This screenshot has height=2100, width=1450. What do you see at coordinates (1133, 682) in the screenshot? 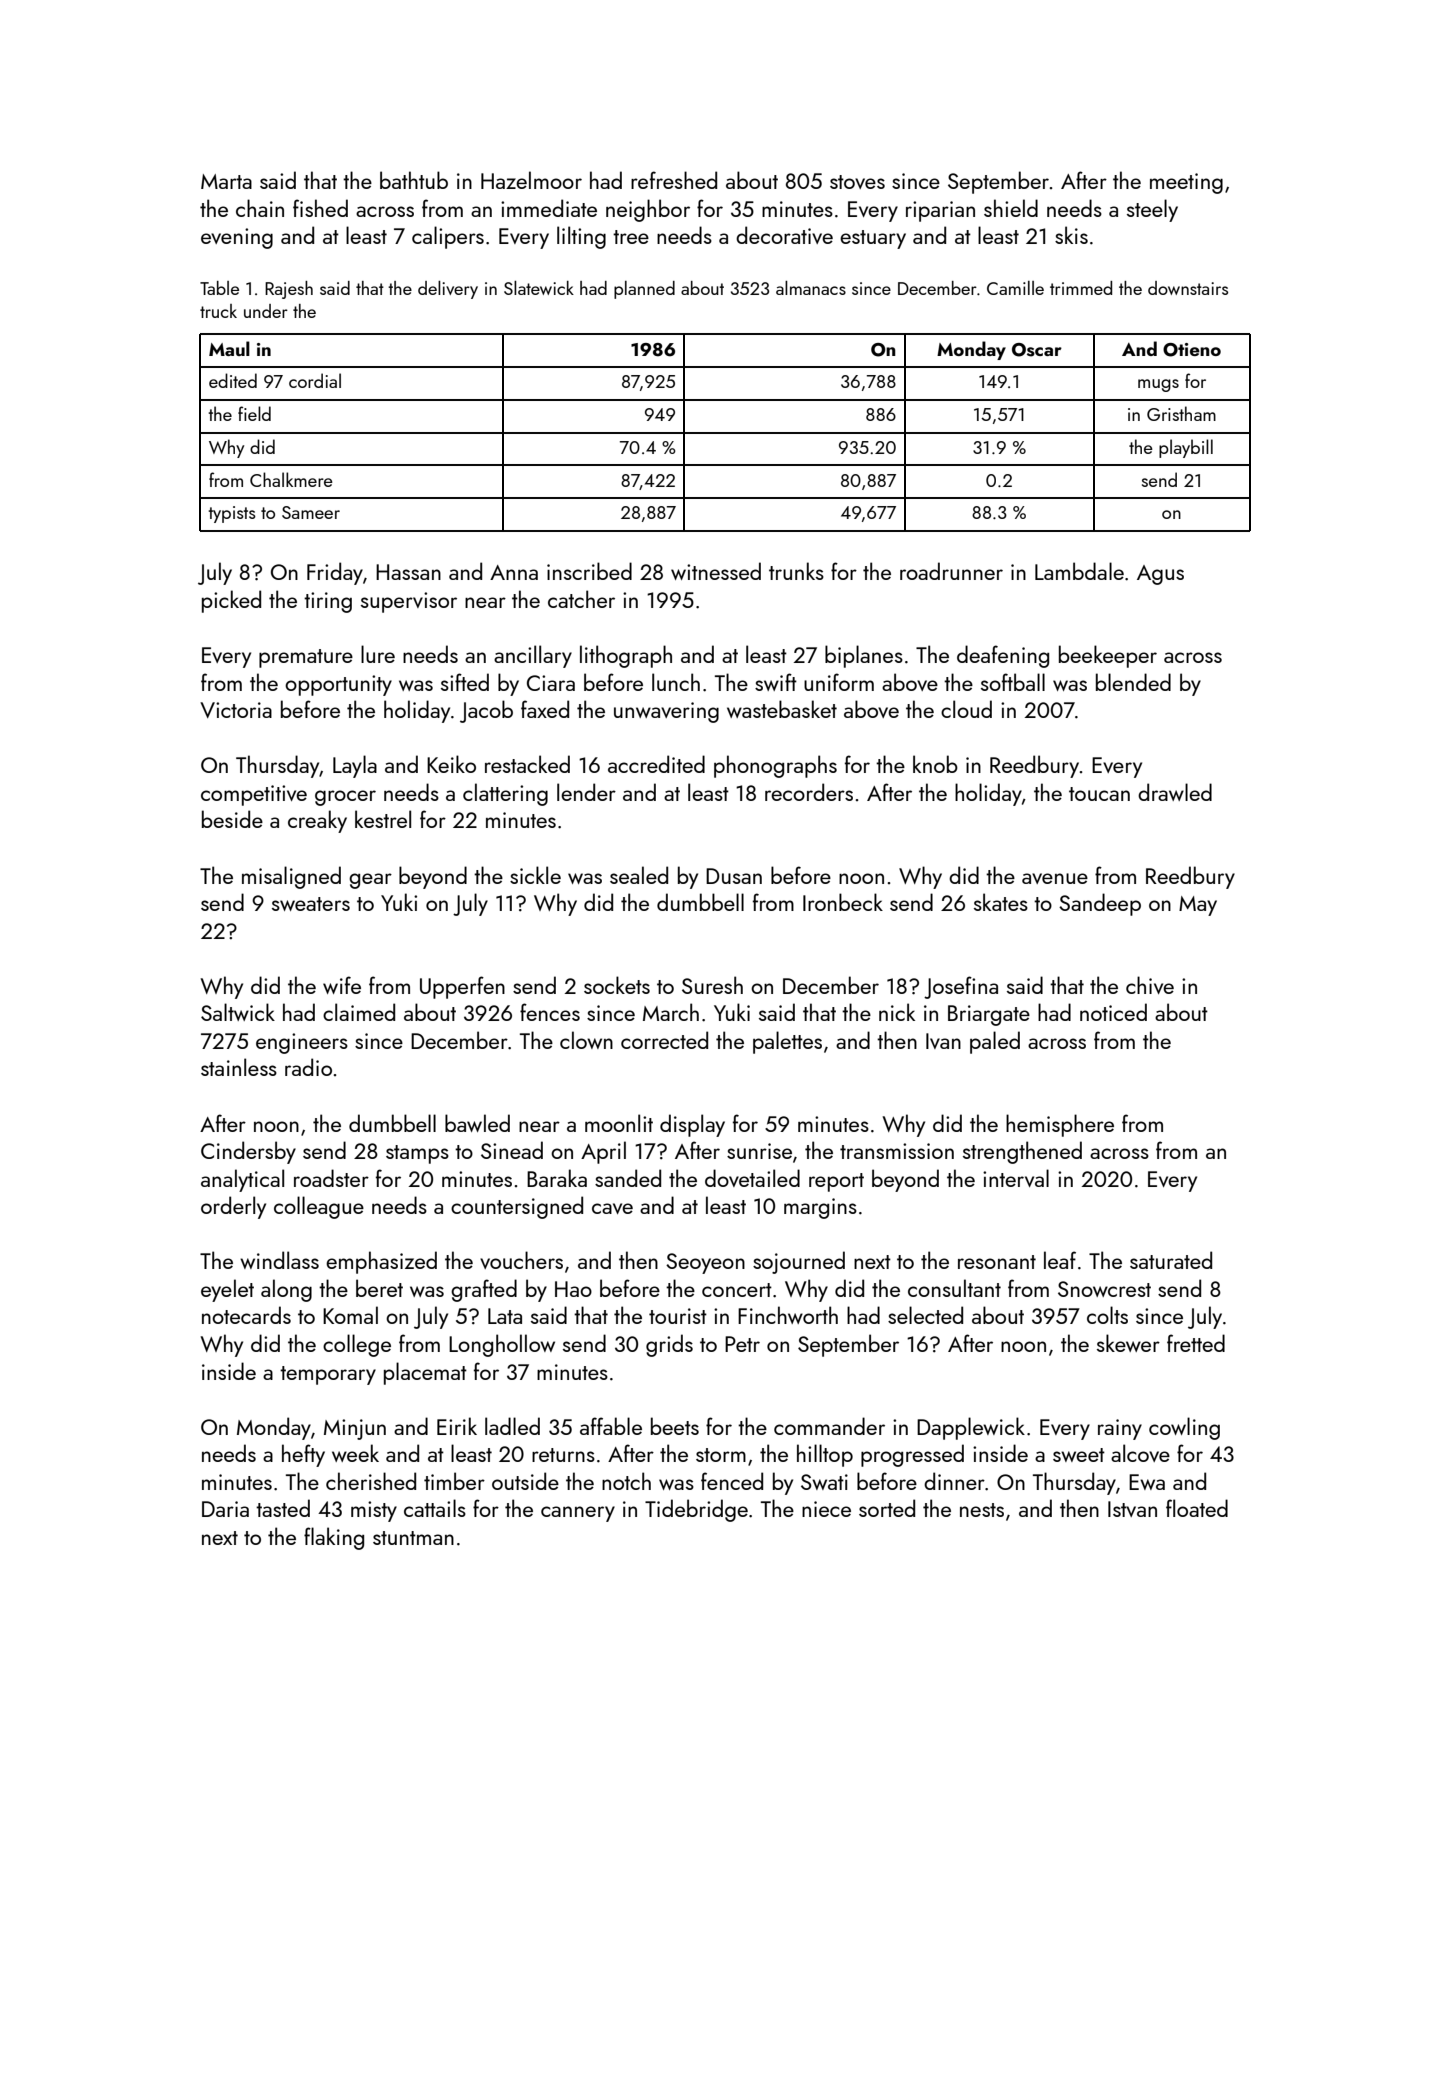
I see `blended` at bounding box center [1133, 682].
